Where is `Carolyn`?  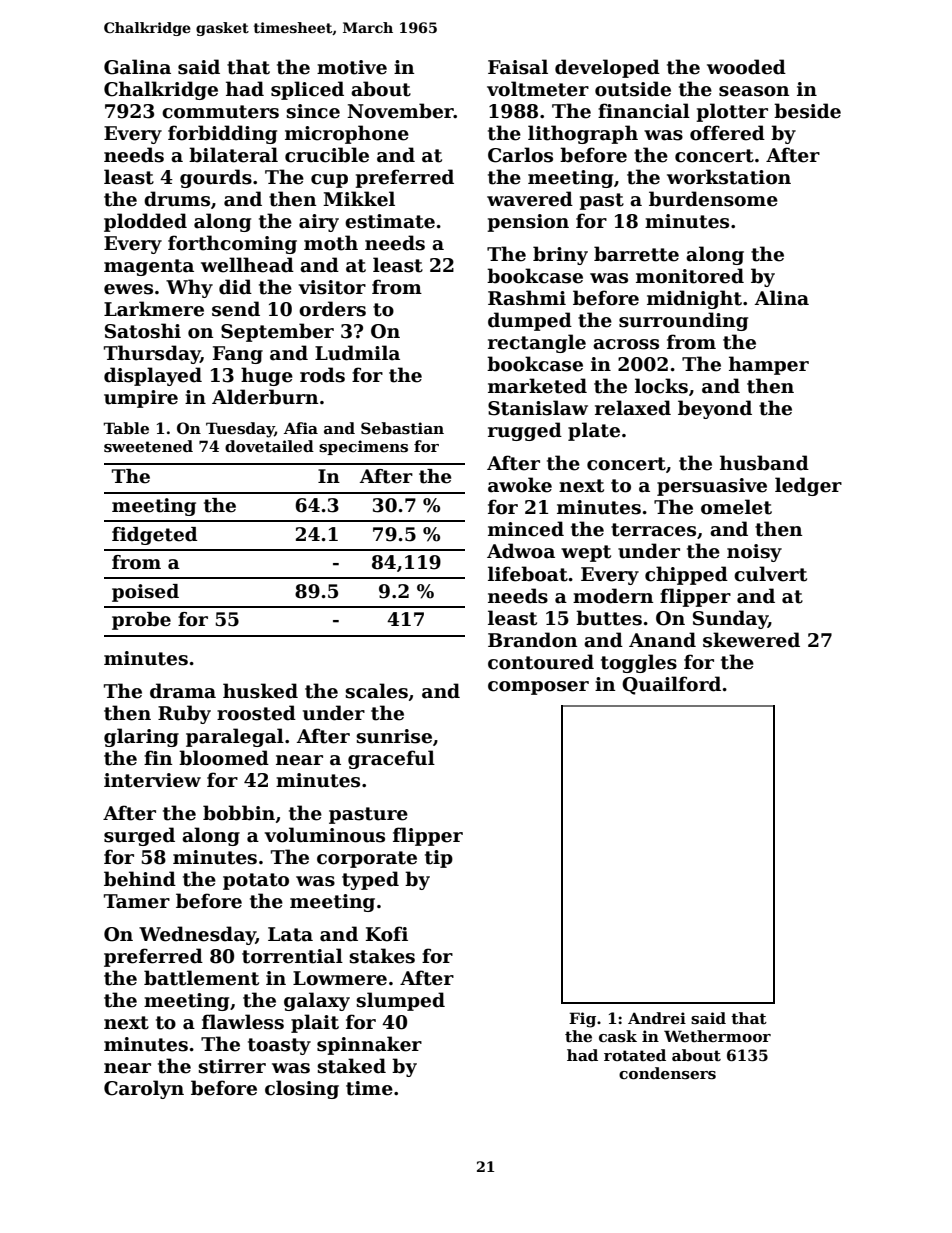
Carolyn is located at coordinates (144, 1089).
